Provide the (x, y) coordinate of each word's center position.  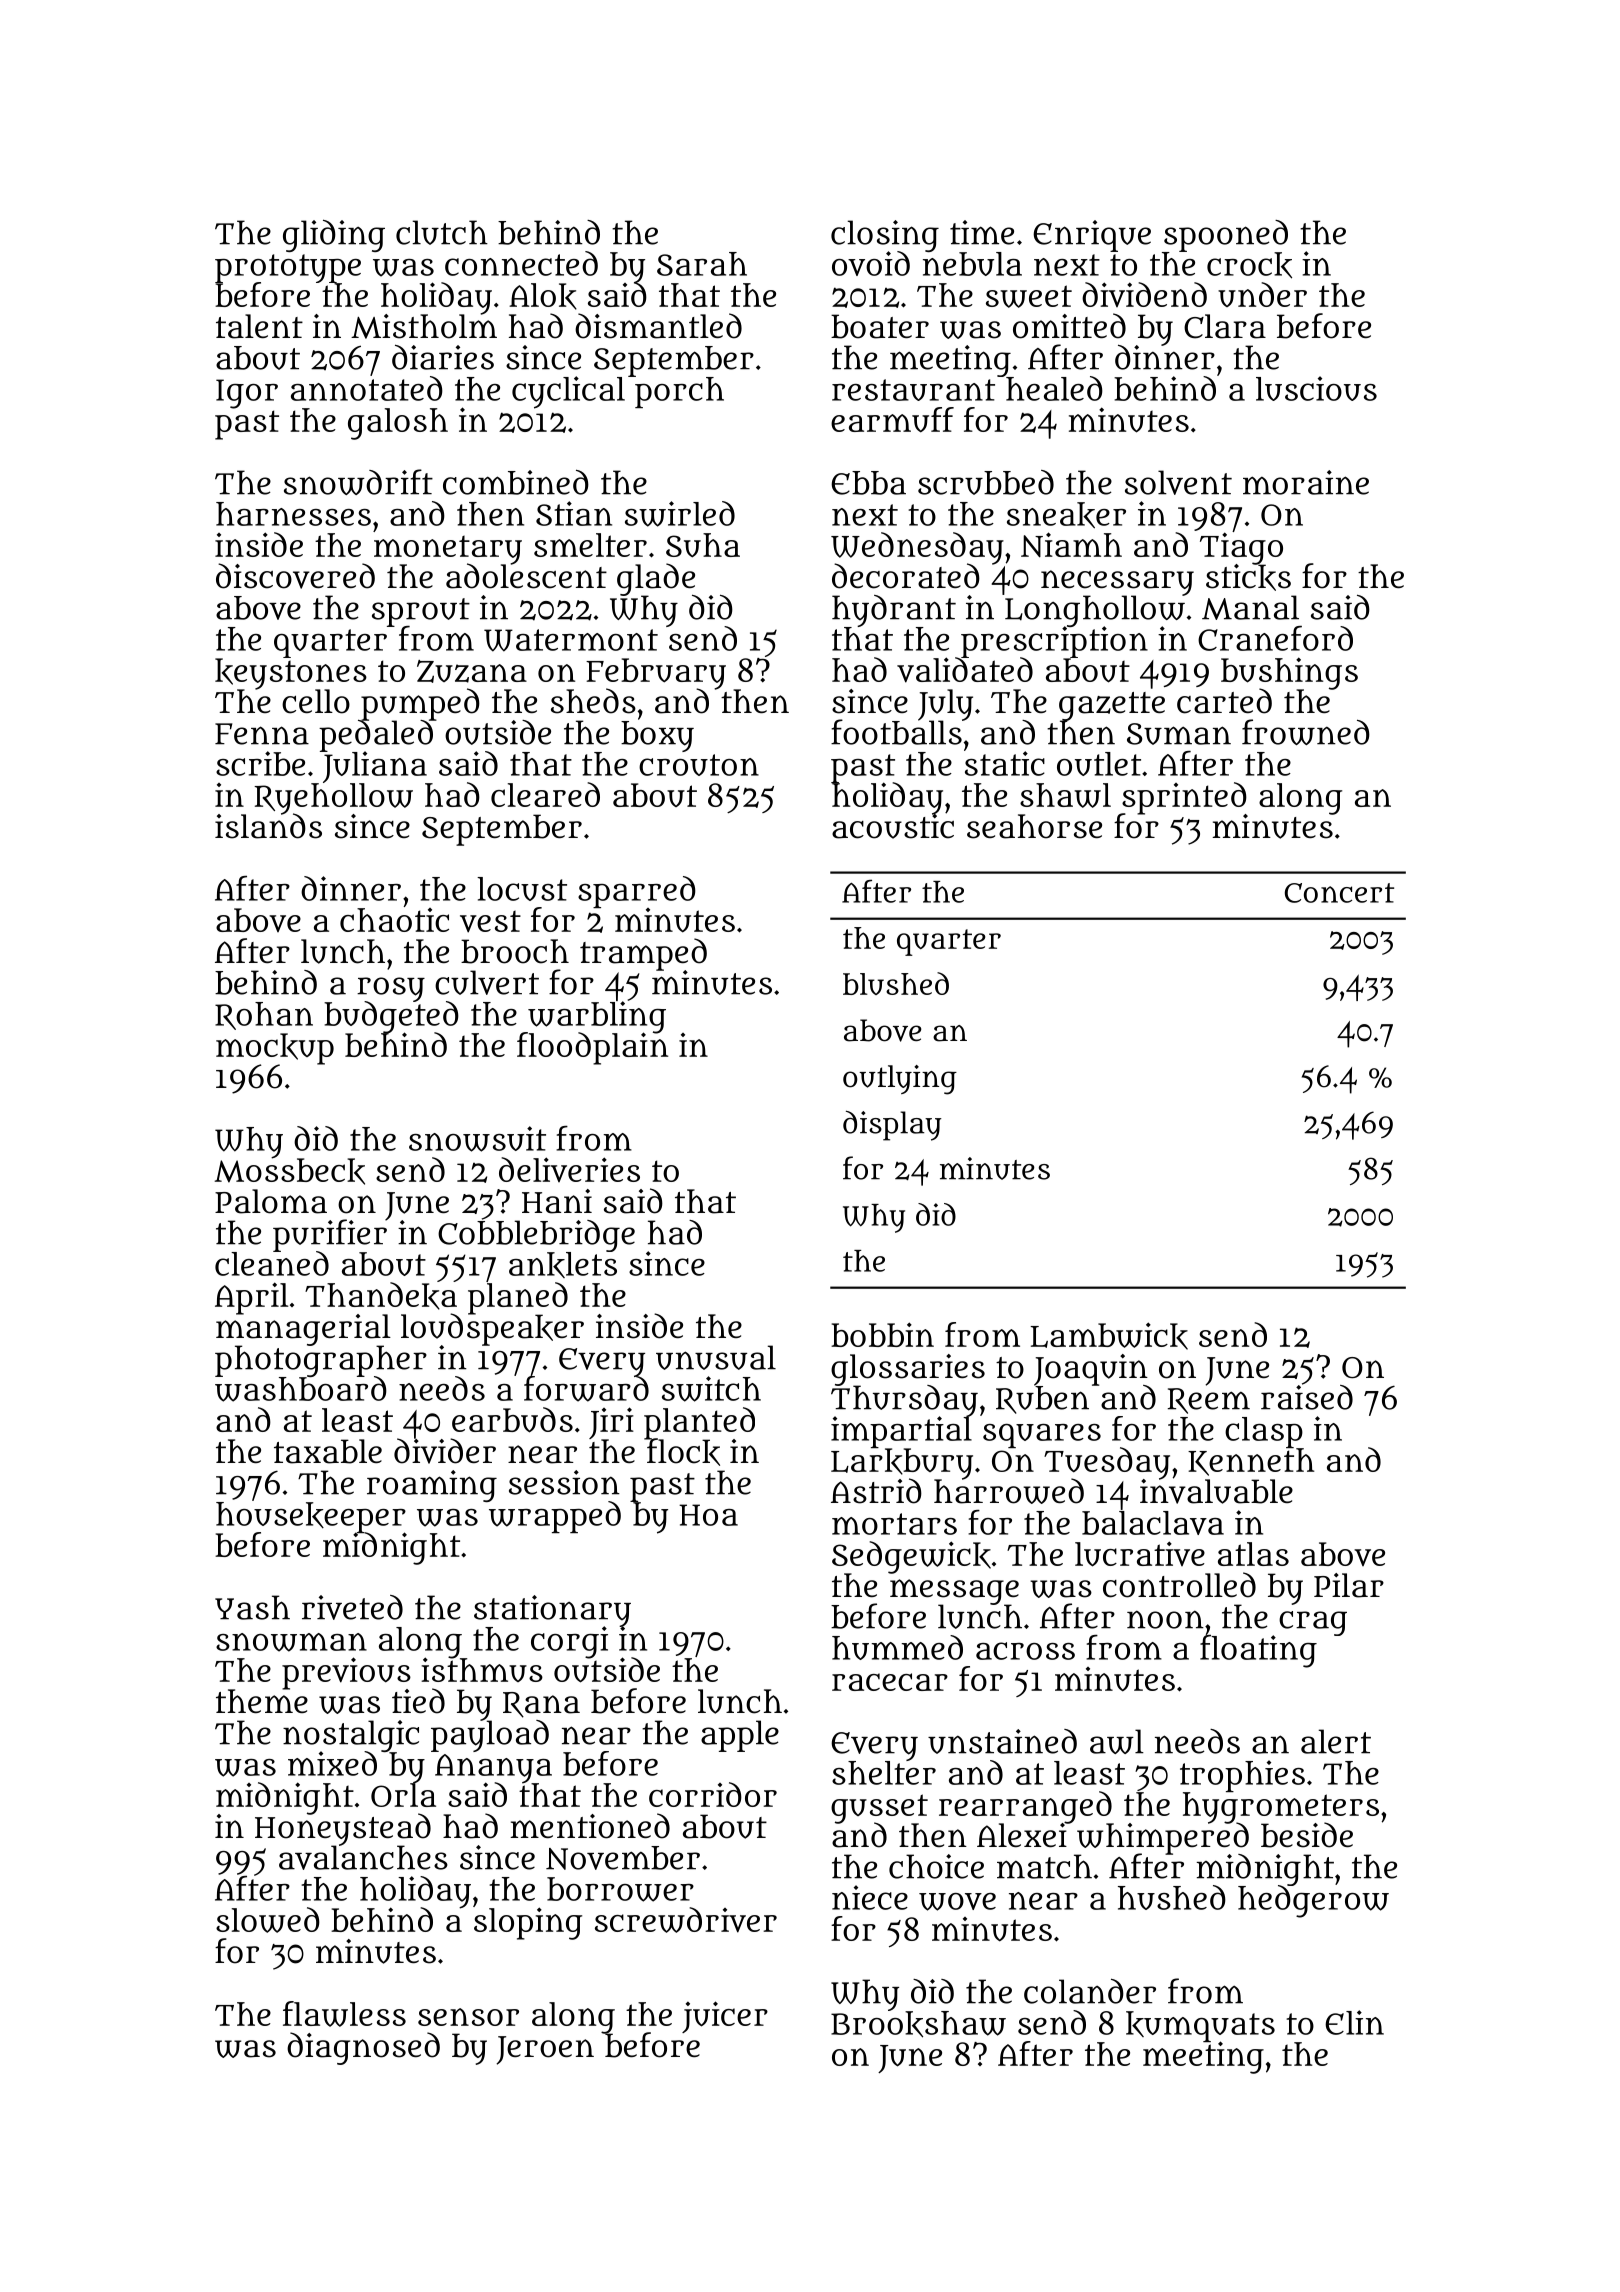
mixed (332, 1764)
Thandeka (381, 1296)
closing (885, 235)
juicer (725, 2017)
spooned (1226, 236)
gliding (334, 236)
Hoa (708, 1515)
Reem (1209, 1401)
